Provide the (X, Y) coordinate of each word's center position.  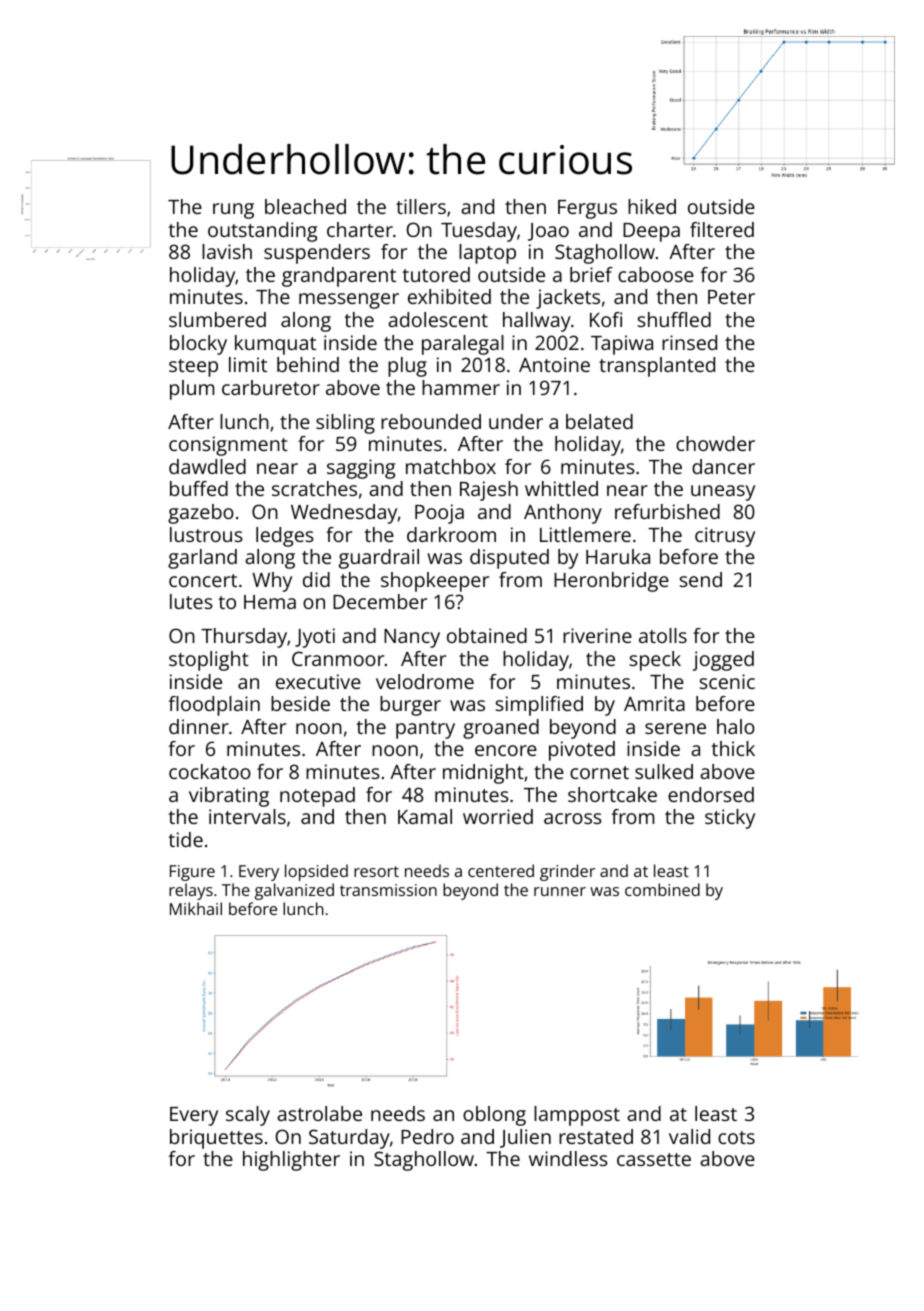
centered (501, 870)
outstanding (262, 232)
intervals (247, 816)
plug (407, 367)
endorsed (711, 794)
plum (192, 390)
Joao (548, 232)
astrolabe (319, 1113)
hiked (652, 206)
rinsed (689, 342)
